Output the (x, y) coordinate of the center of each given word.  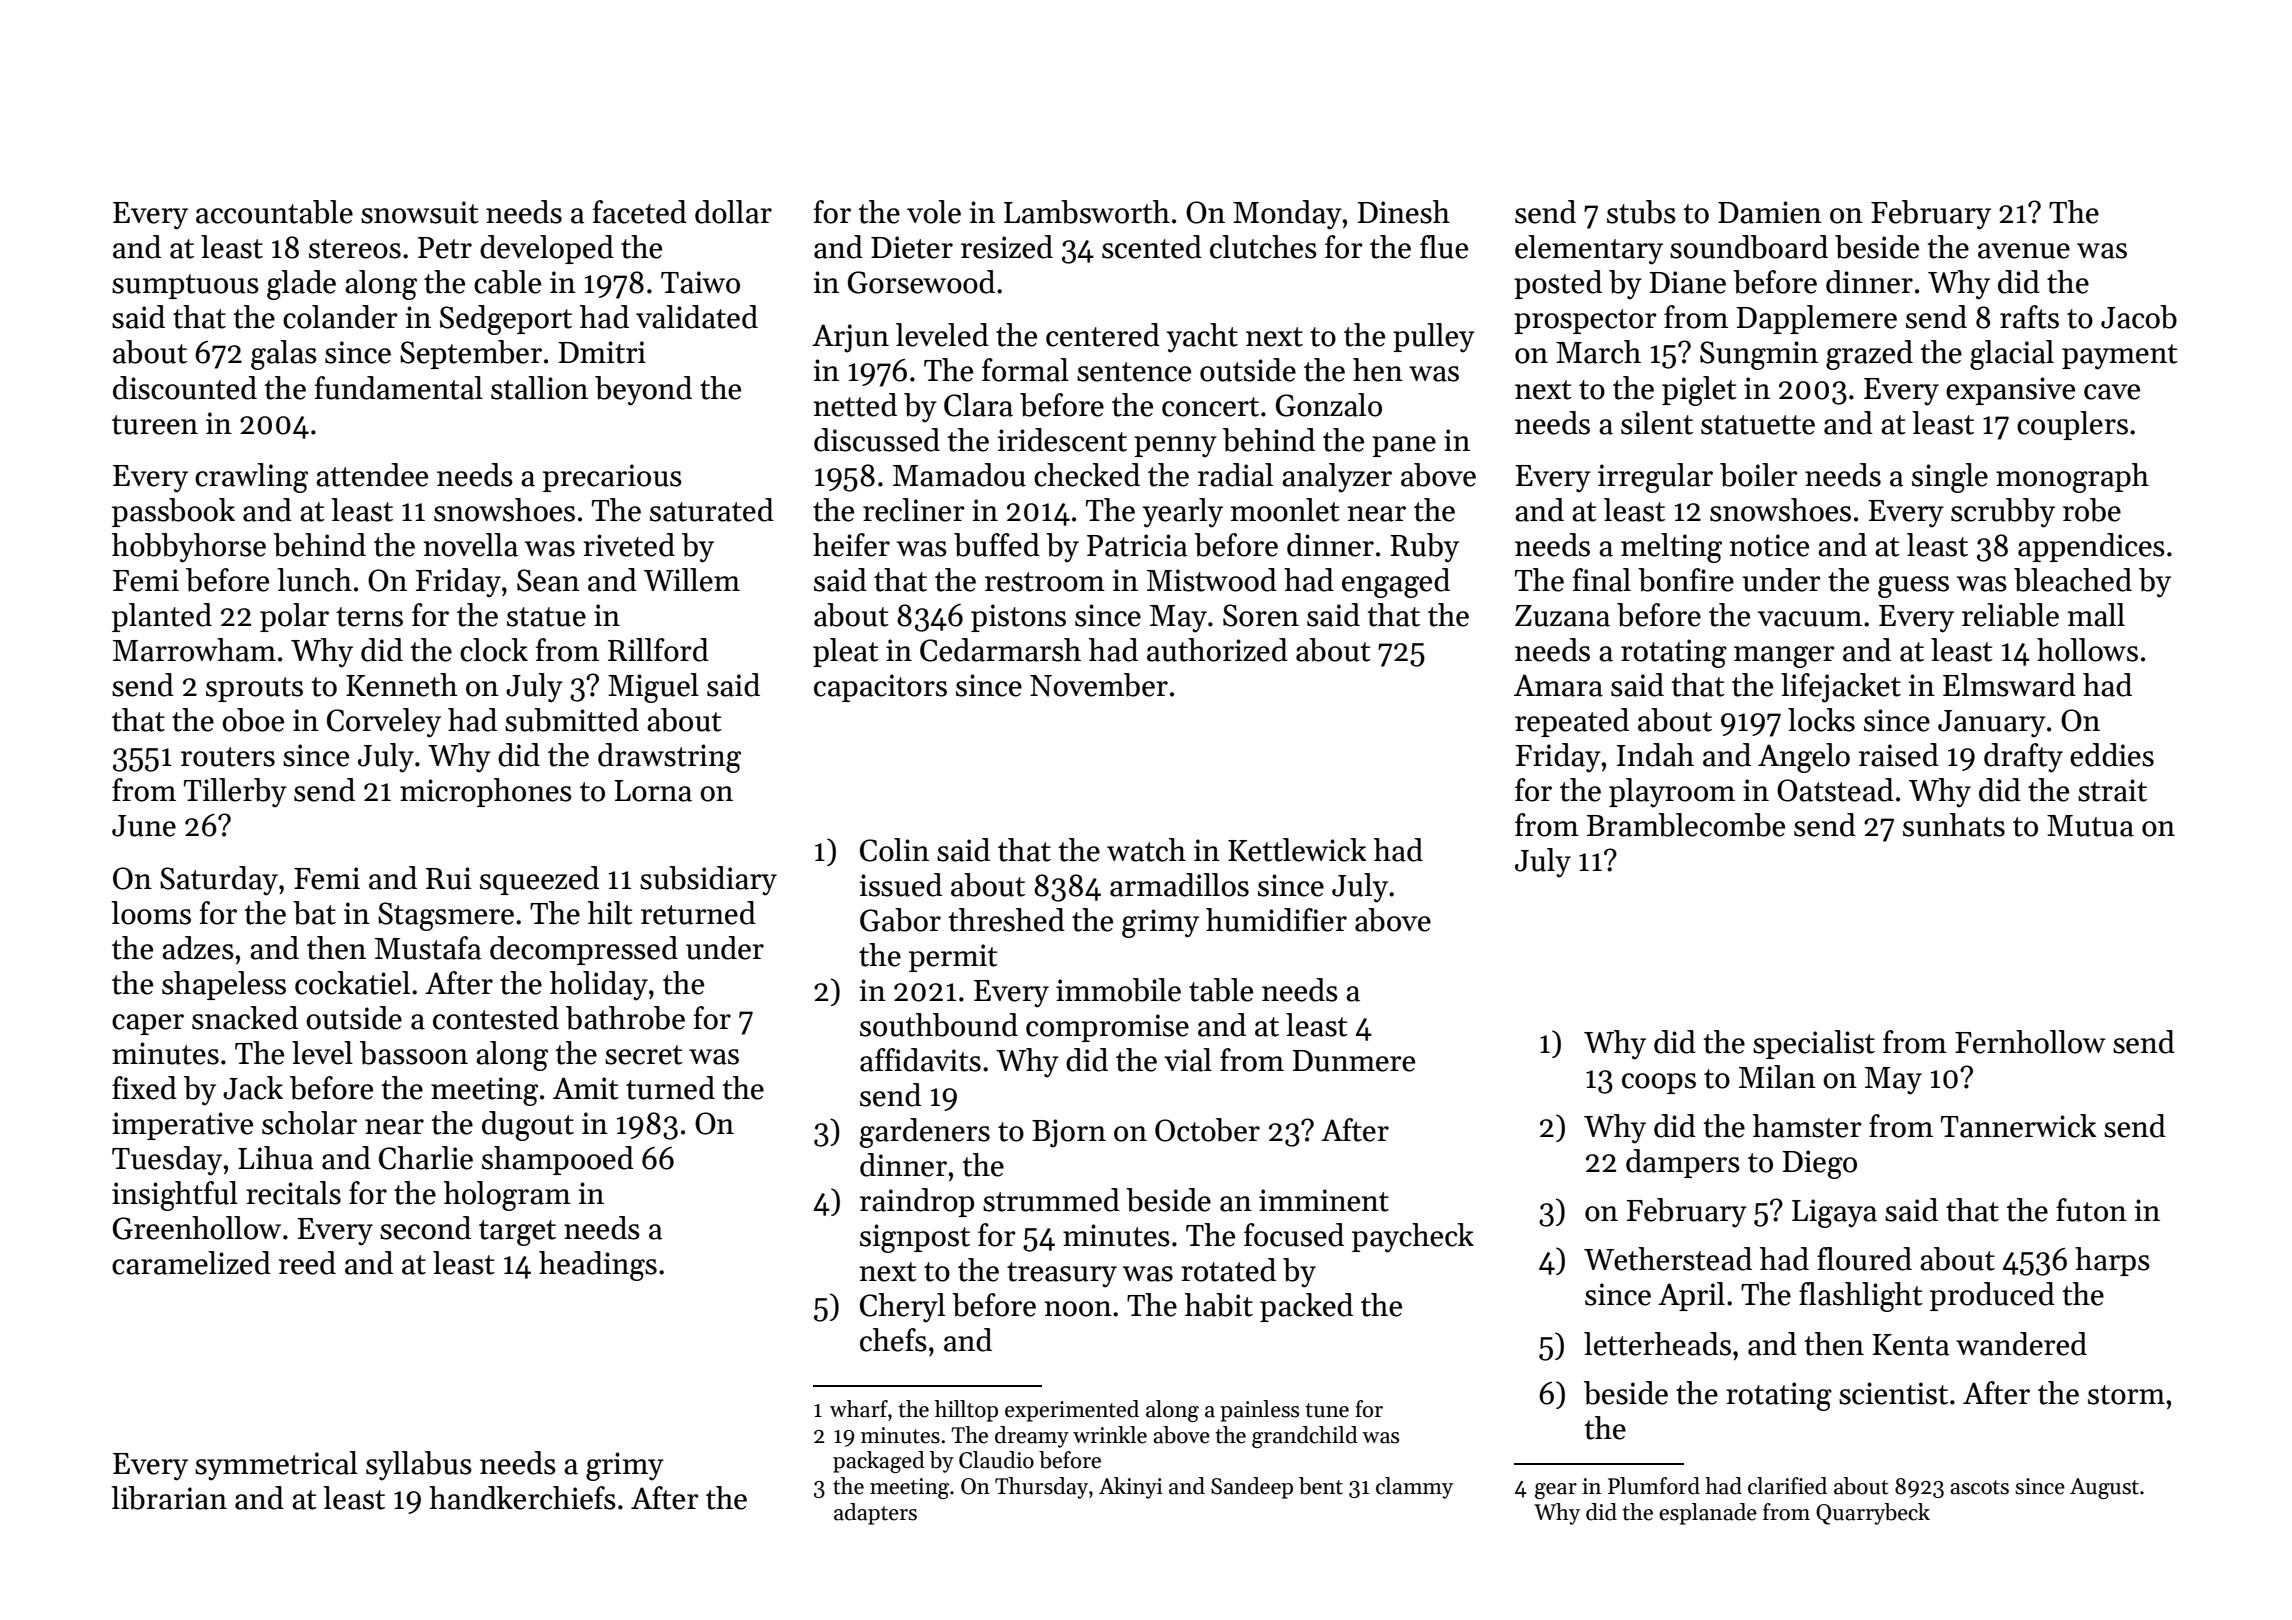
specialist (1814, 1044)
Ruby (1424, 548)
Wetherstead (1668, 1259)
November (1099, 685)
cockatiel (352, 983)
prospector (1585, 321)
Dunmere (1353, 1061)
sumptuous (185, 286)
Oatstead (1835, 790)
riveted (629, 545)
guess (1913, 587)
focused (1294, 1235)
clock (494, 650)
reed (307, 1263)
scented (1152, 247)
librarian (169, 1498)
